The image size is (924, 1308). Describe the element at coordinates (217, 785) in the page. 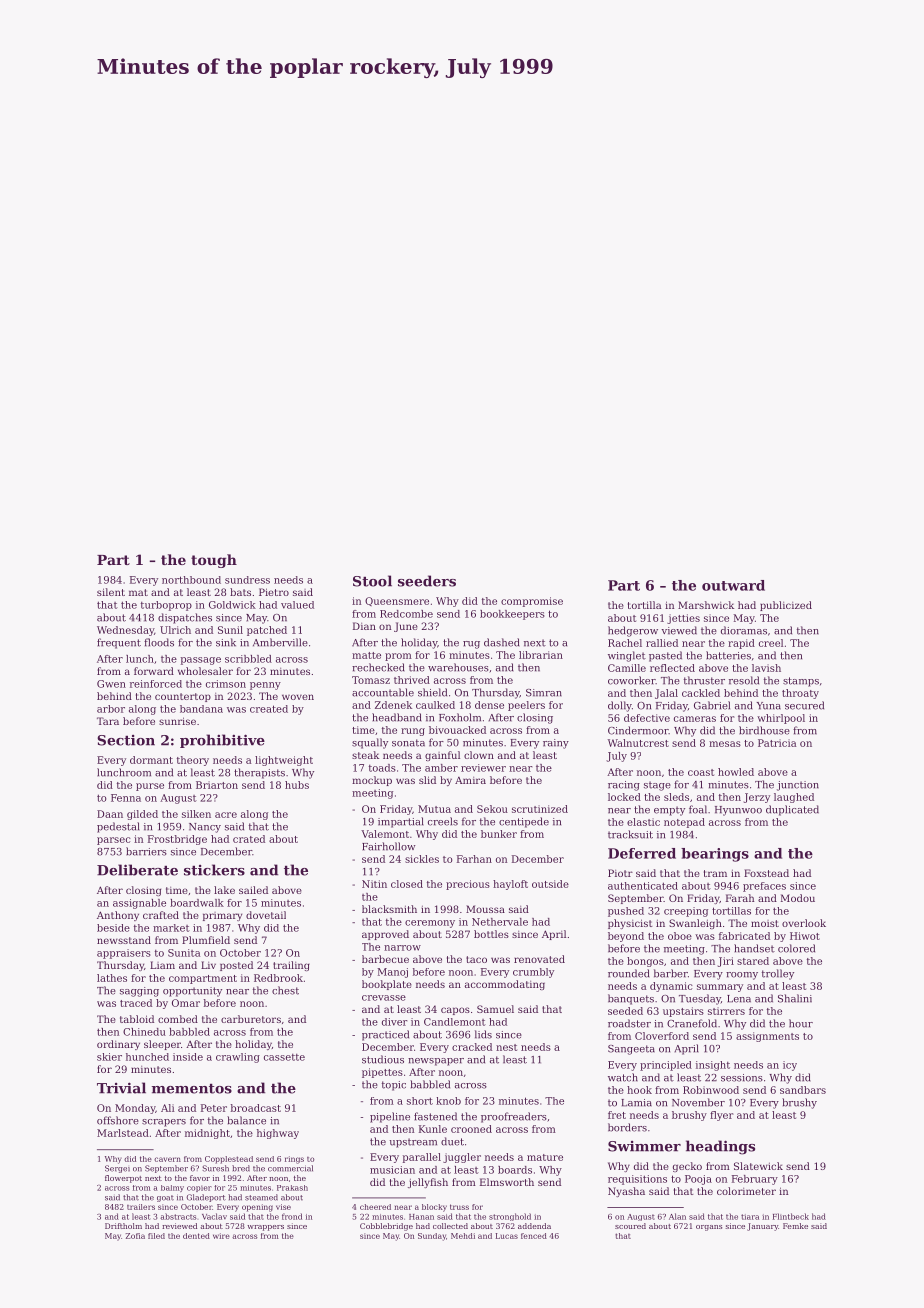

I see `Briarton` at that location.
